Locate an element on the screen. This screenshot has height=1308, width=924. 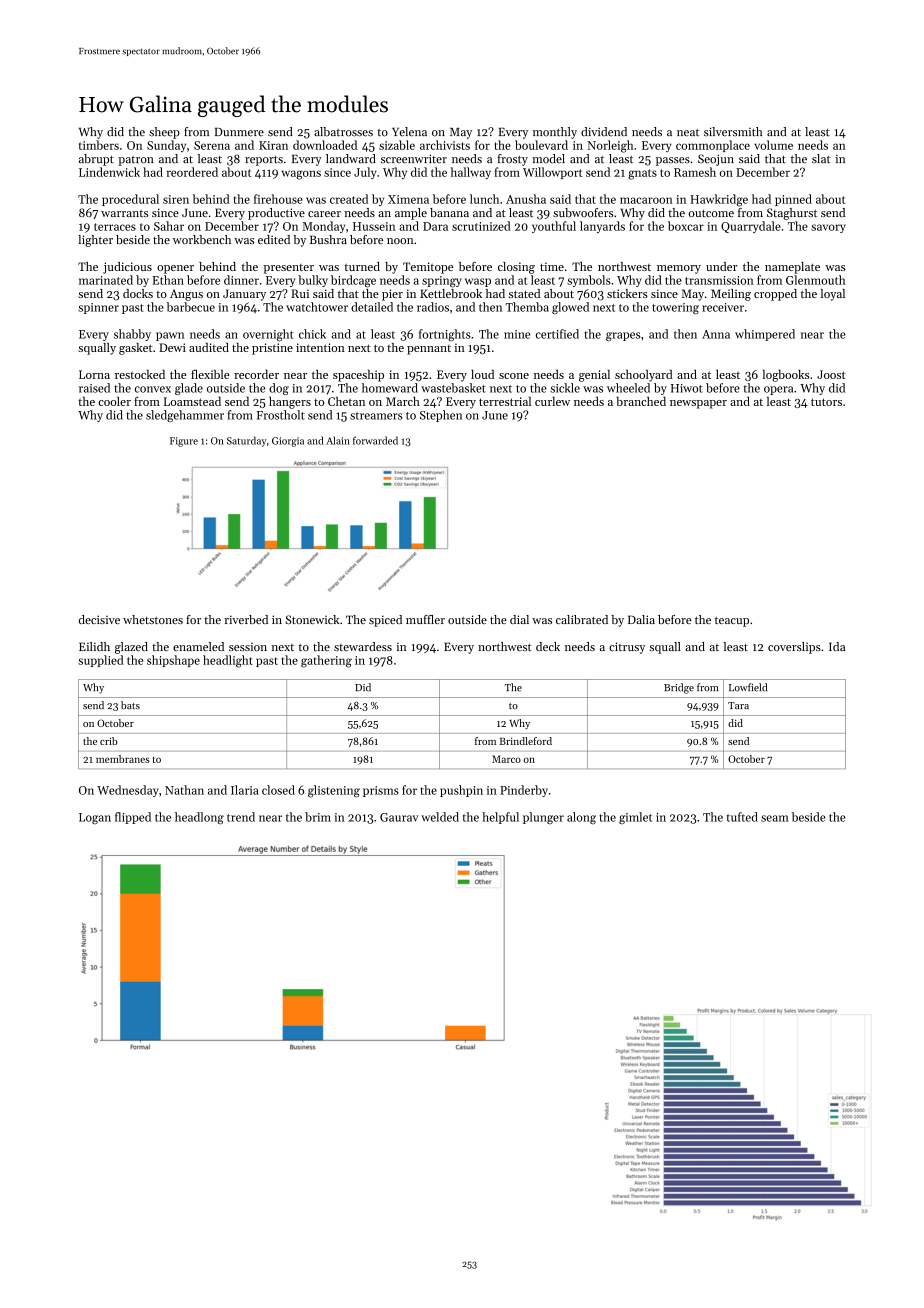
calibrated is located at coordinates (582, 619).
